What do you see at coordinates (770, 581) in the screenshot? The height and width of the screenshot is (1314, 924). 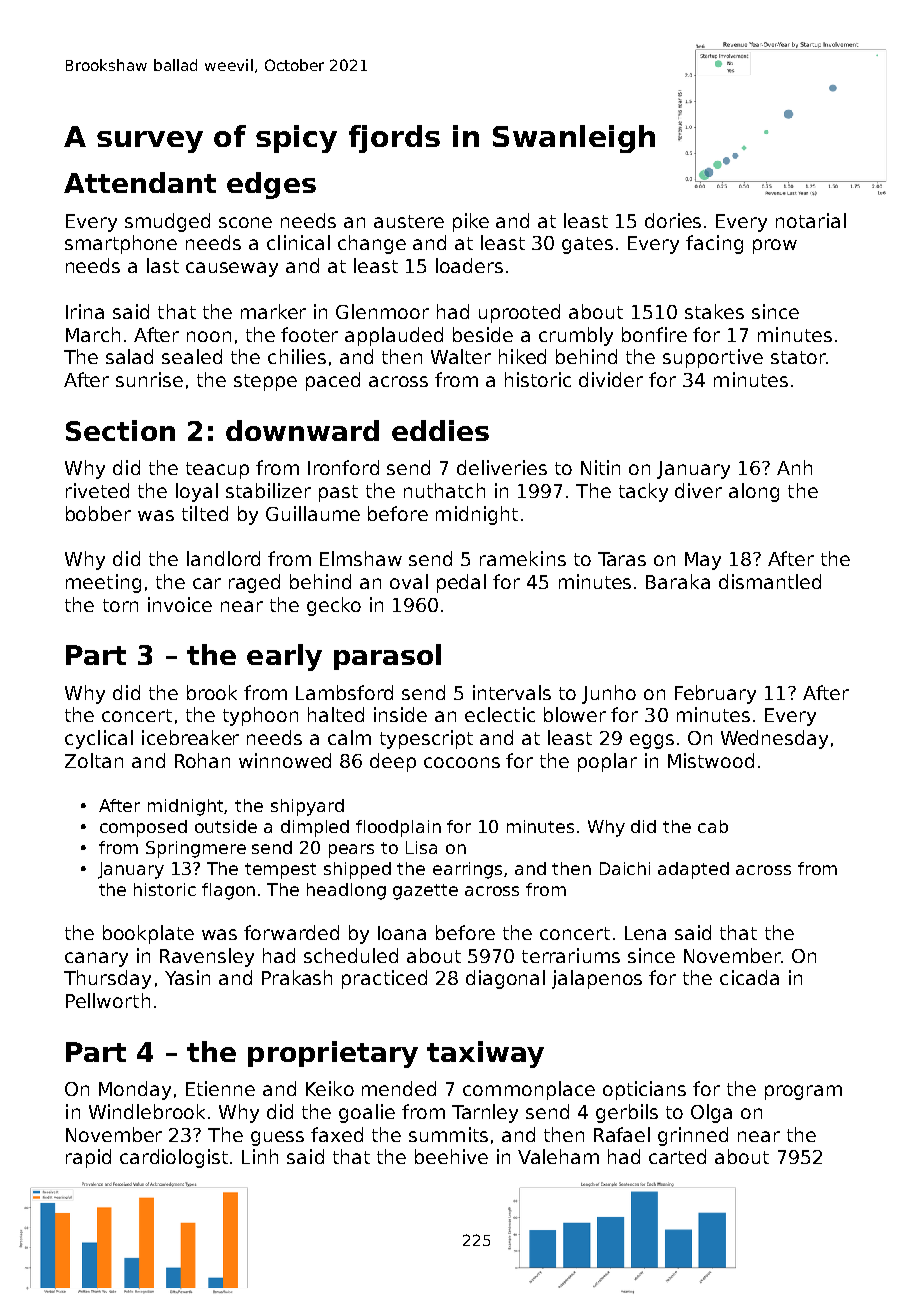 I see `dismantled` at bounding box center [770, 581].
